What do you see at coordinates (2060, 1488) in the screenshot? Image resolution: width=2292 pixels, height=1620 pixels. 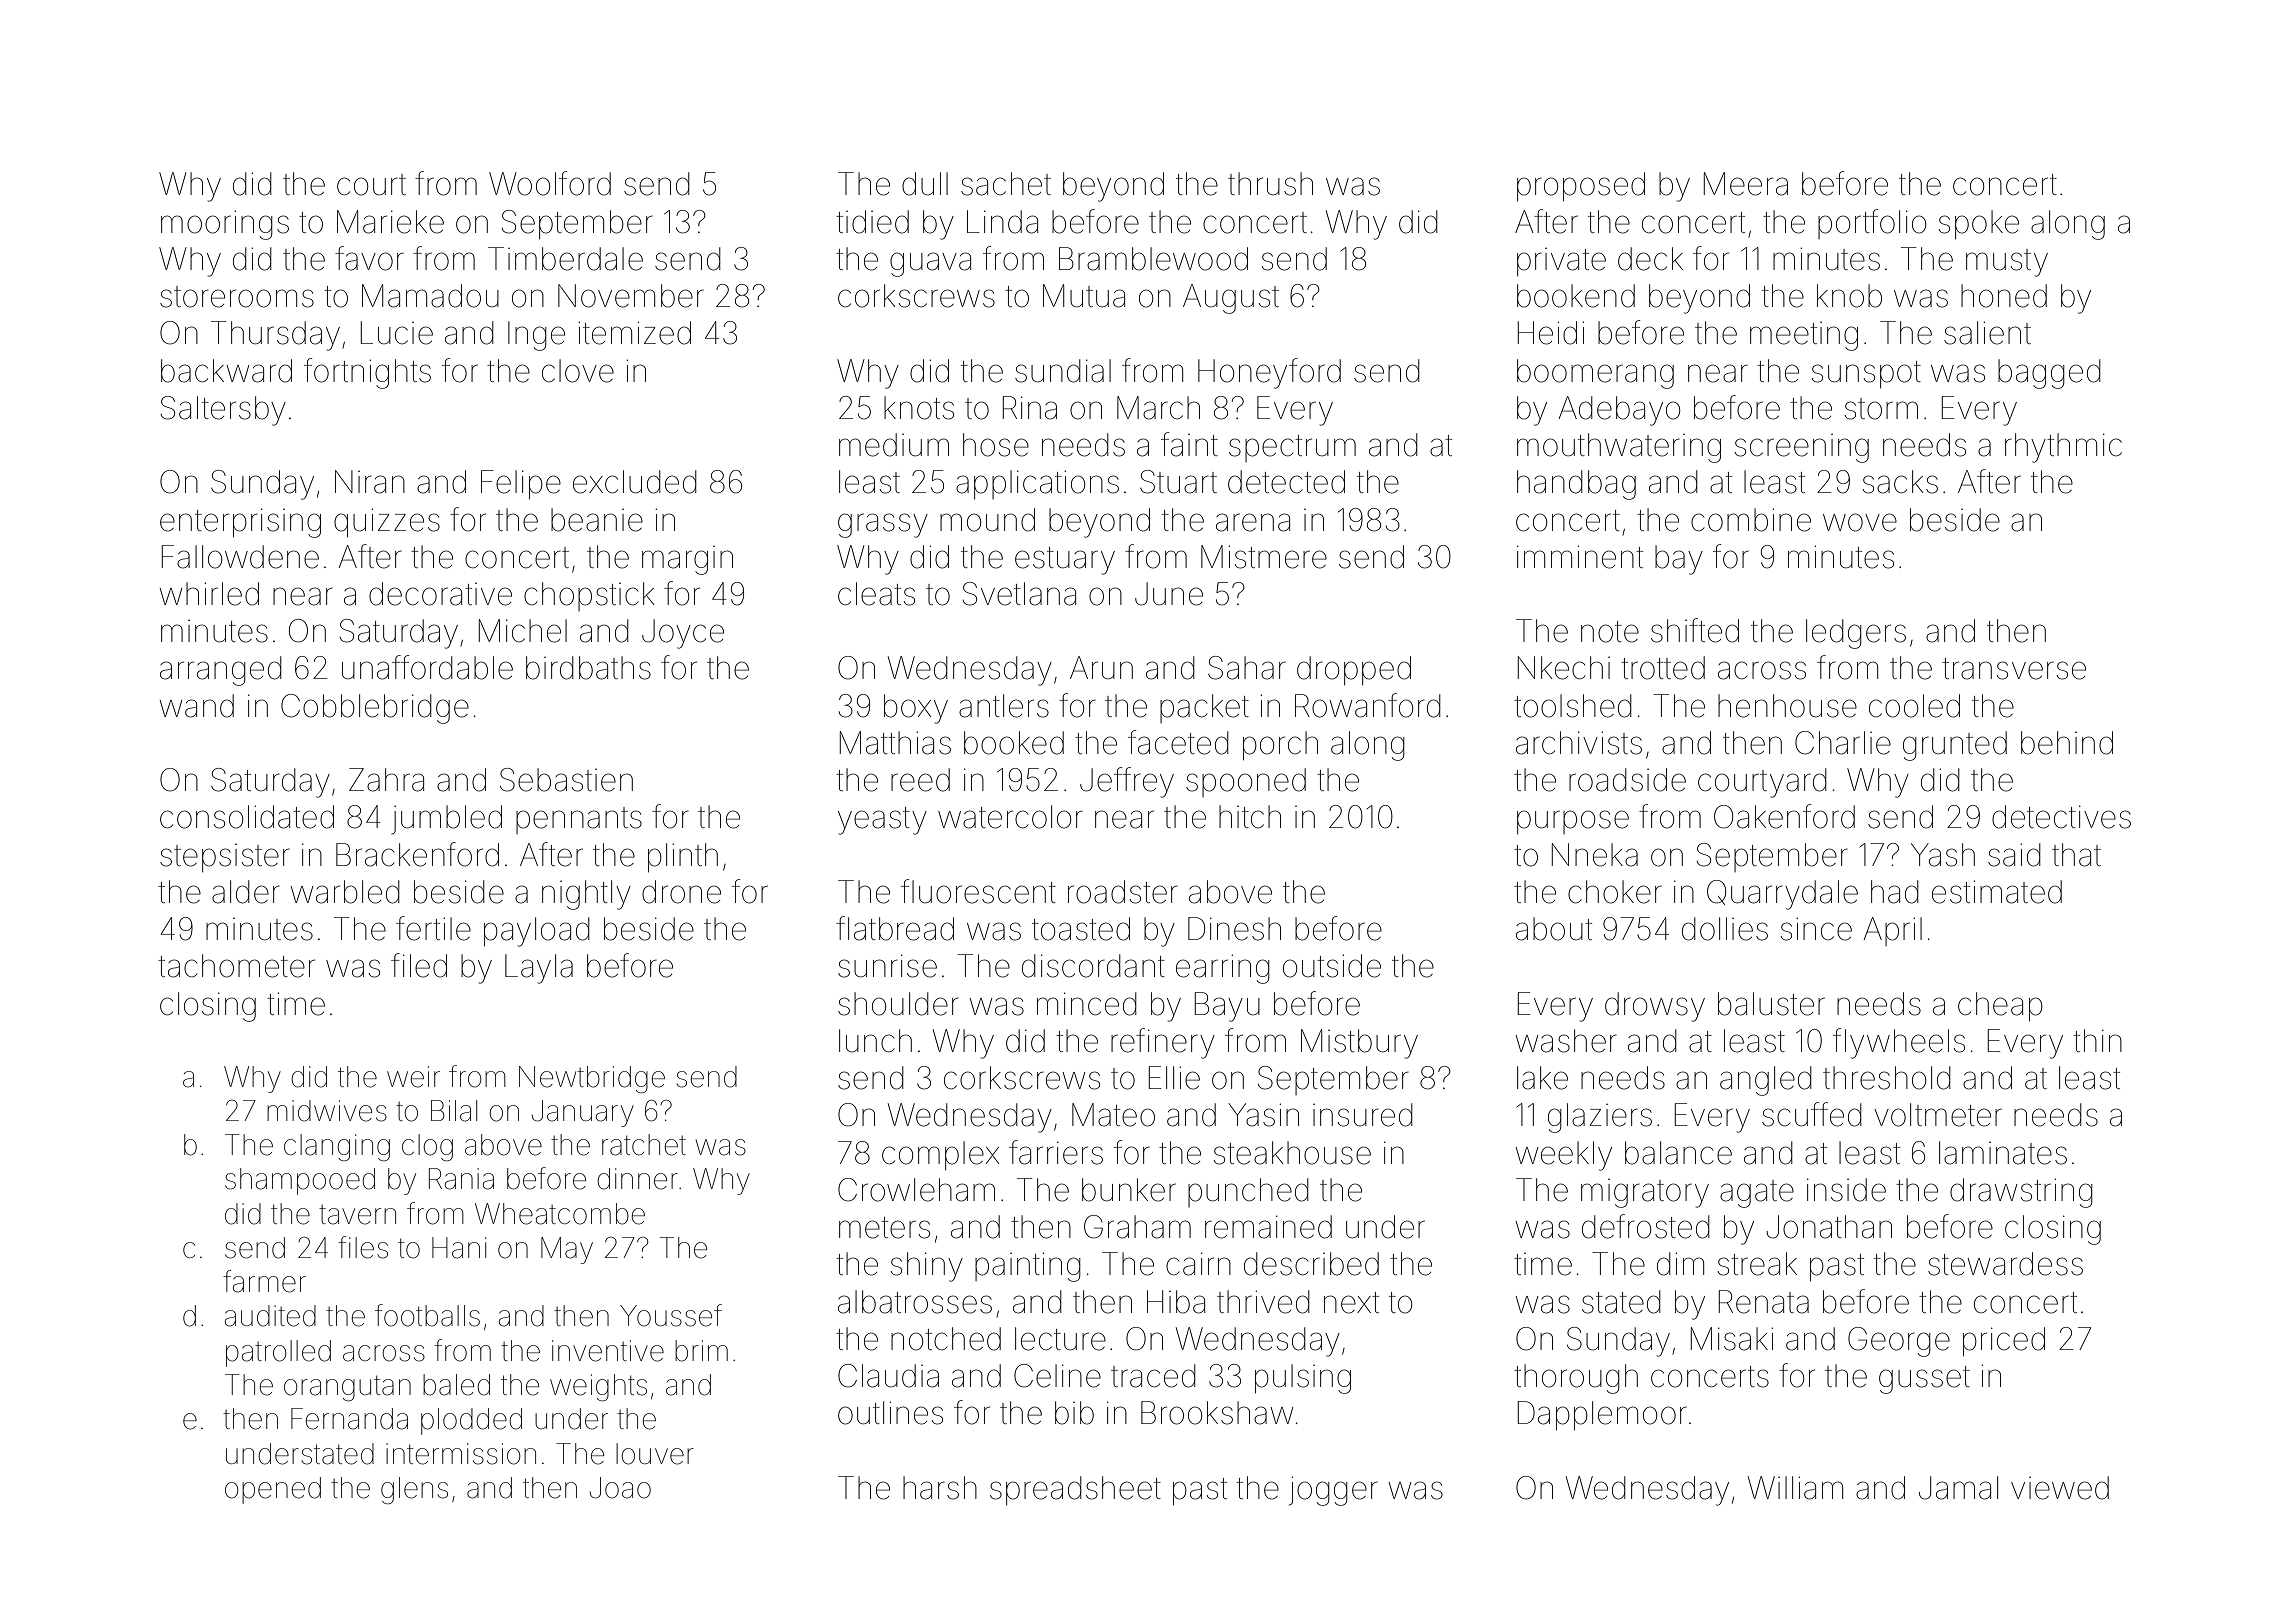 I see `viewed` at bounding box center [2060, 1488].
